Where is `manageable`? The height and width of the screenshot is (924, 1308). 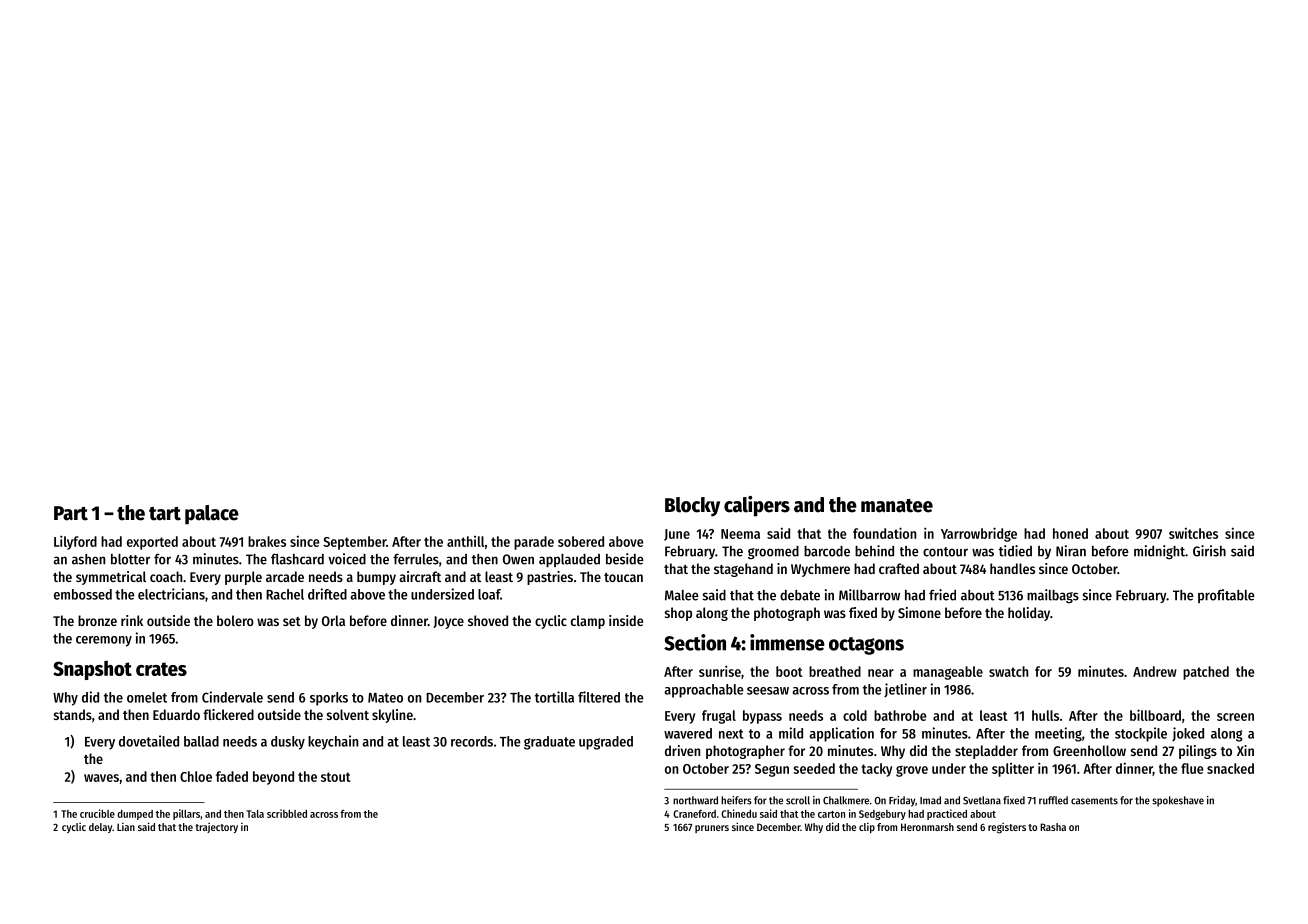
manageable is located at coordinates (948, 673).
